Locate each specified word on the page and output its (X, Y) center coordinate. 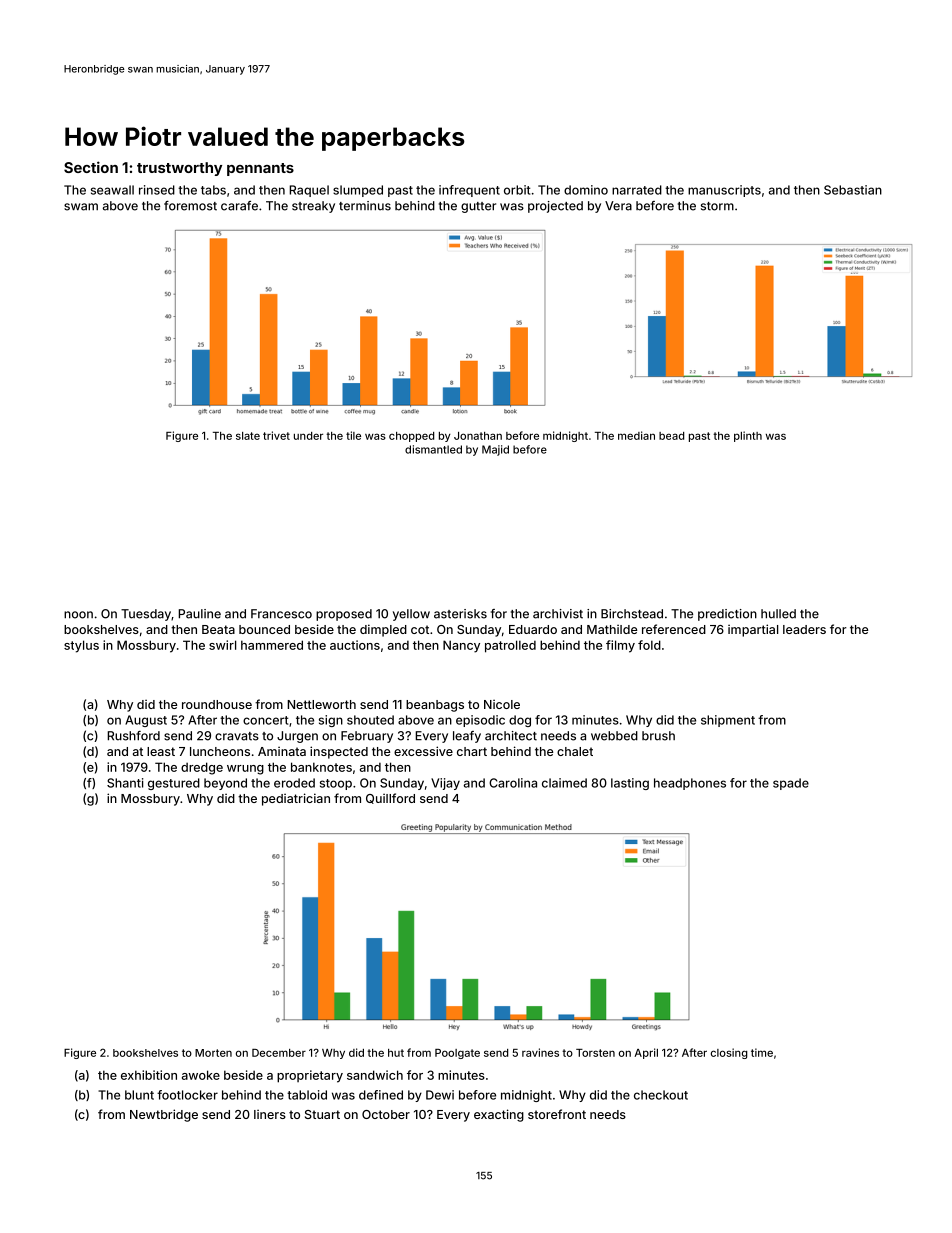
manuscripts (724, 191)
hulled (778, 614)
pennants (260, 169)
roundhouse (217, 704)
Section (91, 167)
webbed (614, 736)
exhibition (149, 1075)
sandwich (375, 1075)
